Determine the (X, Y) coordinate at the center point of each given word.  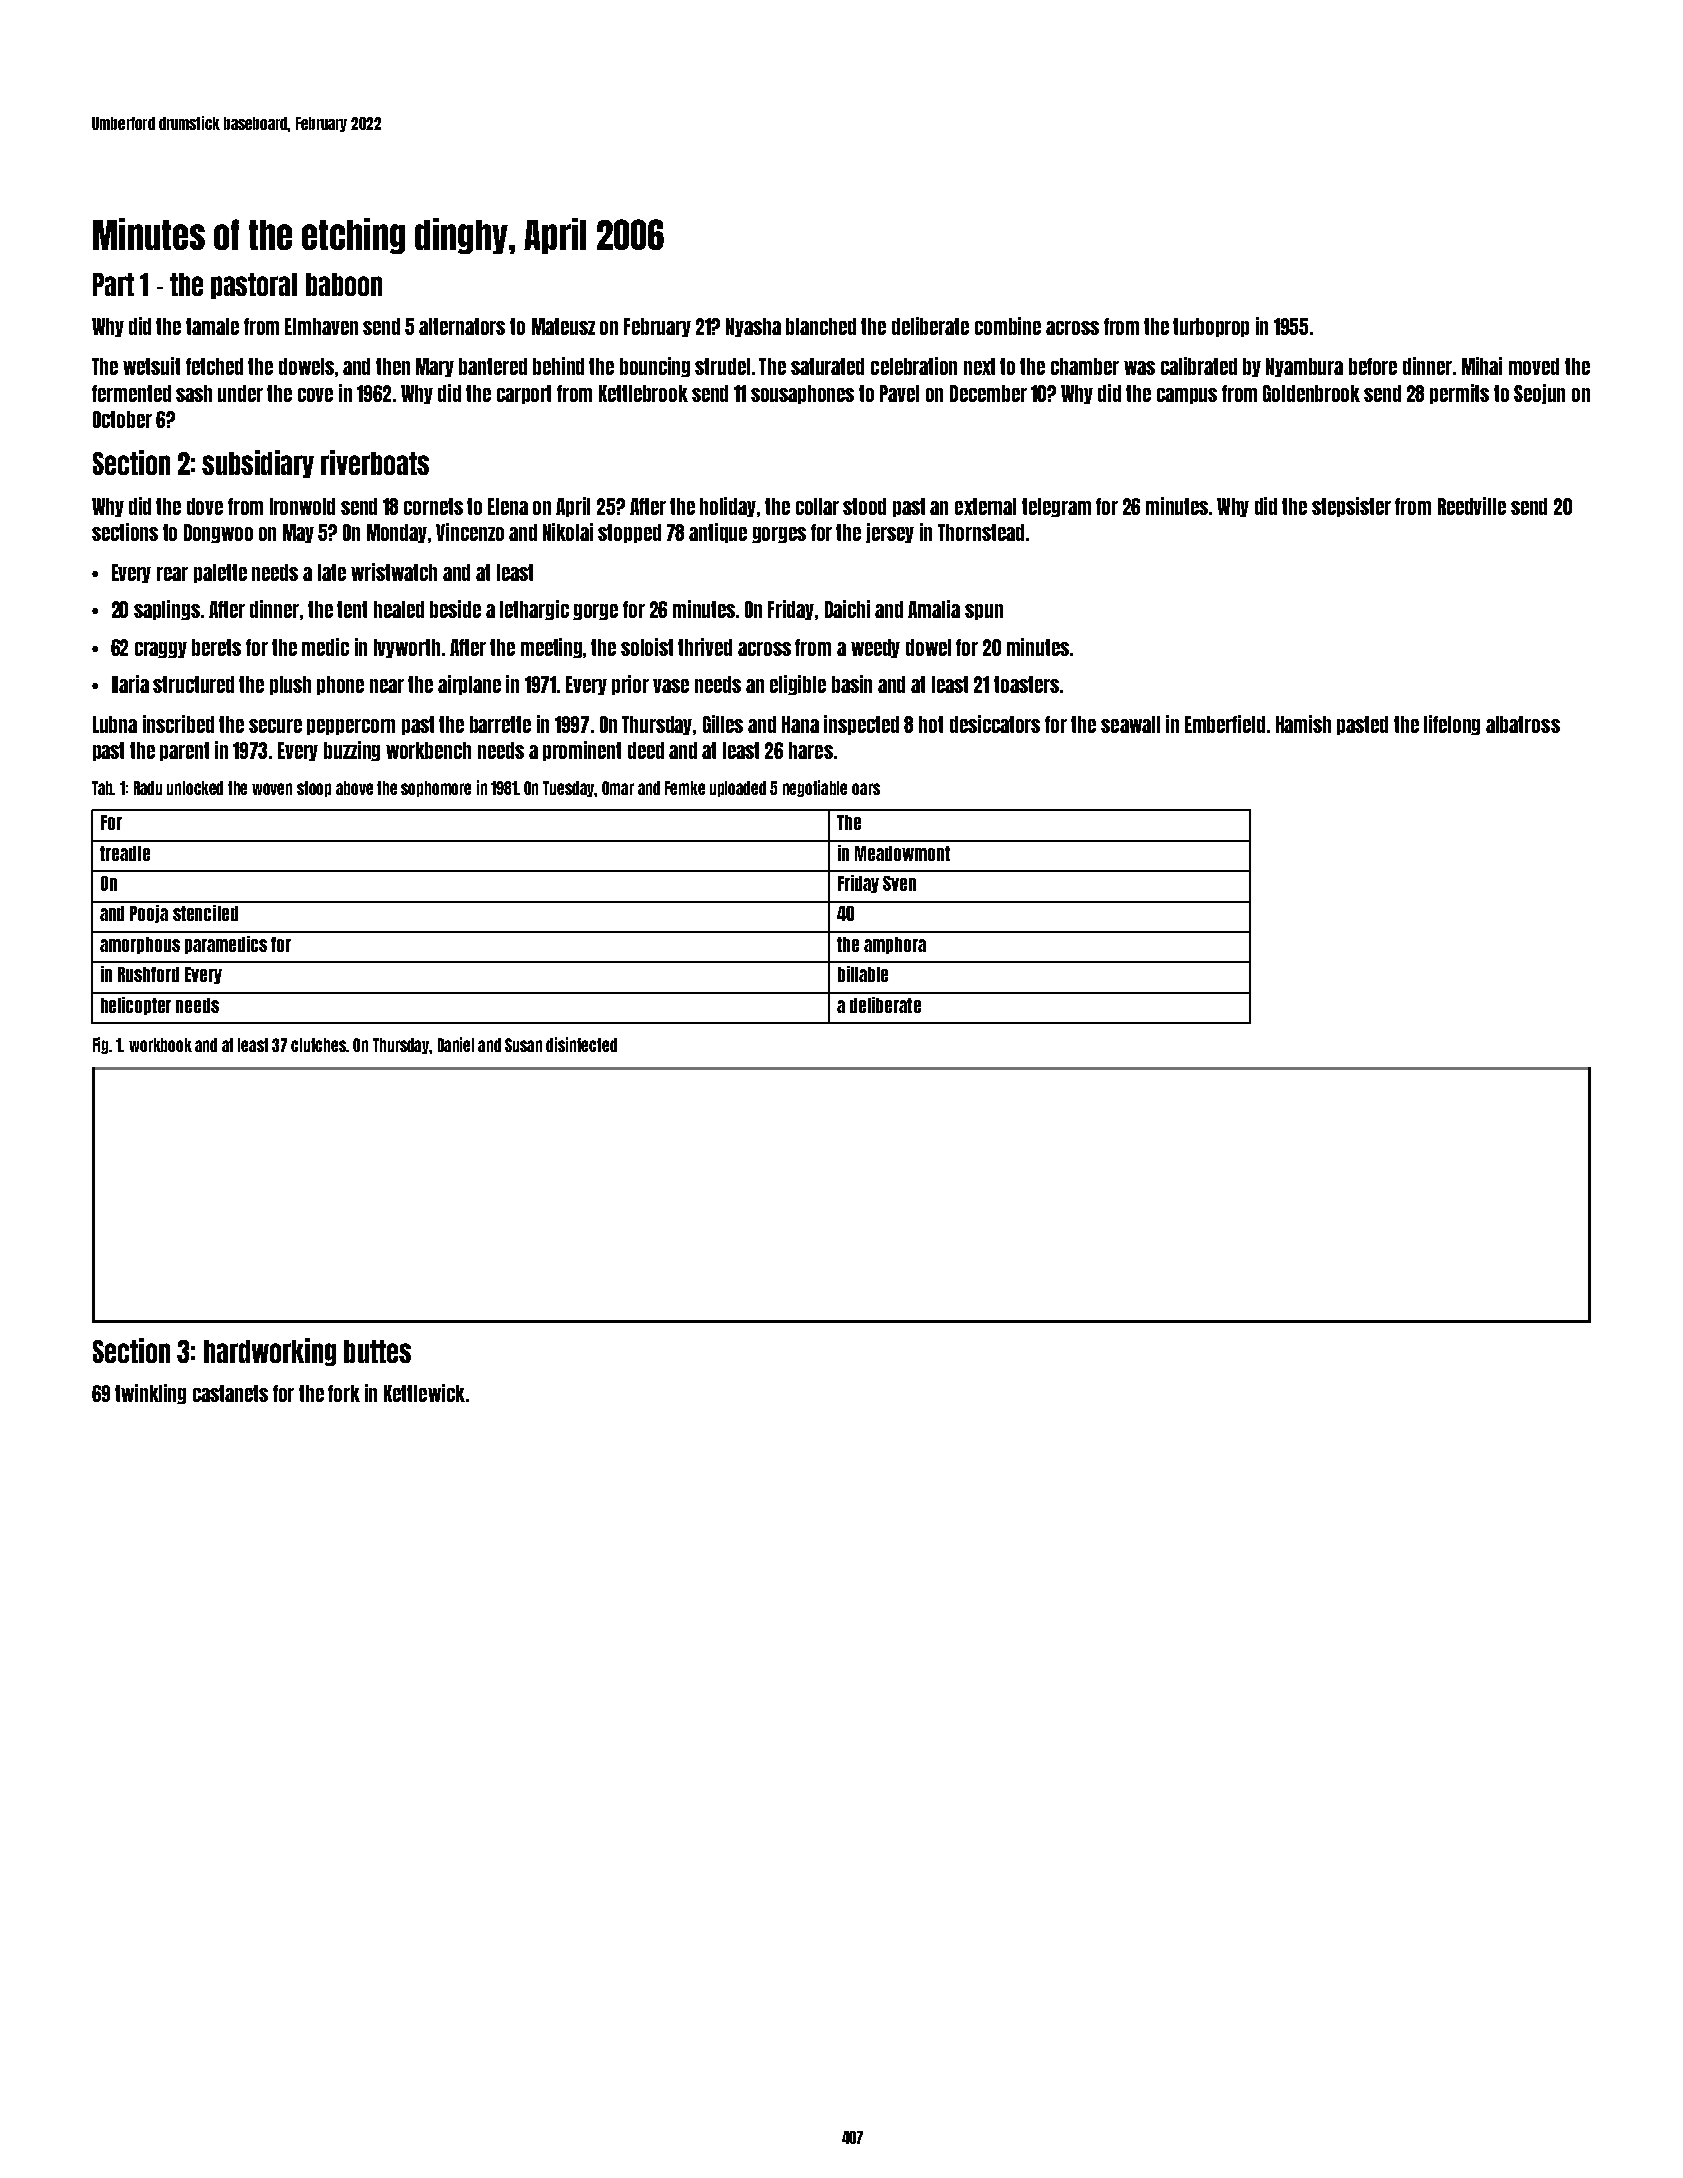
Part (113, 284)
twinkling (150, 1394)
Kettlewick (424, 1393)
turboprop (1211, 327)
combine (1008, 326)
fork (344, 1393)
